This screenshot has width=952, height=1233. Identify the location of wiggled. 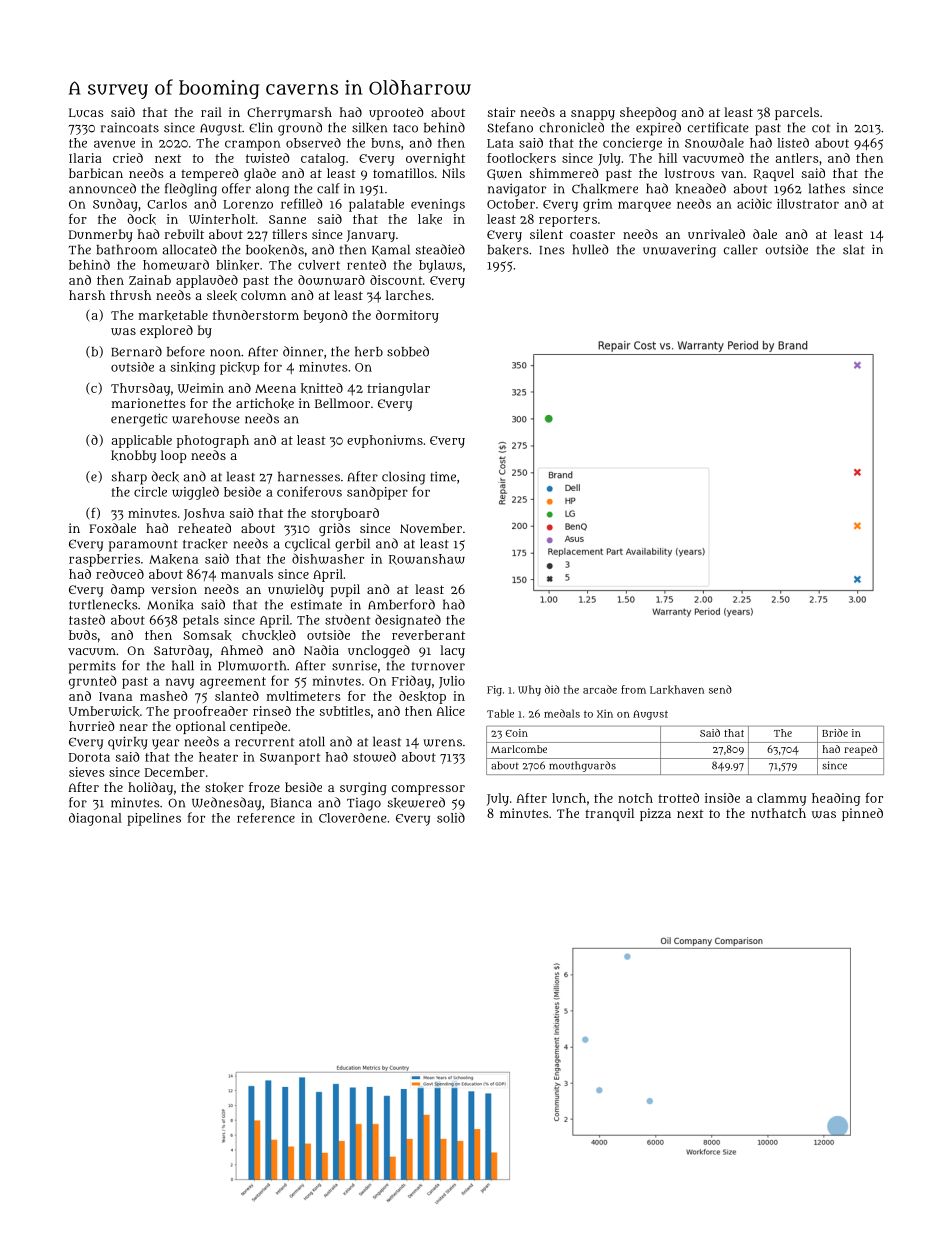
(195, 493).
